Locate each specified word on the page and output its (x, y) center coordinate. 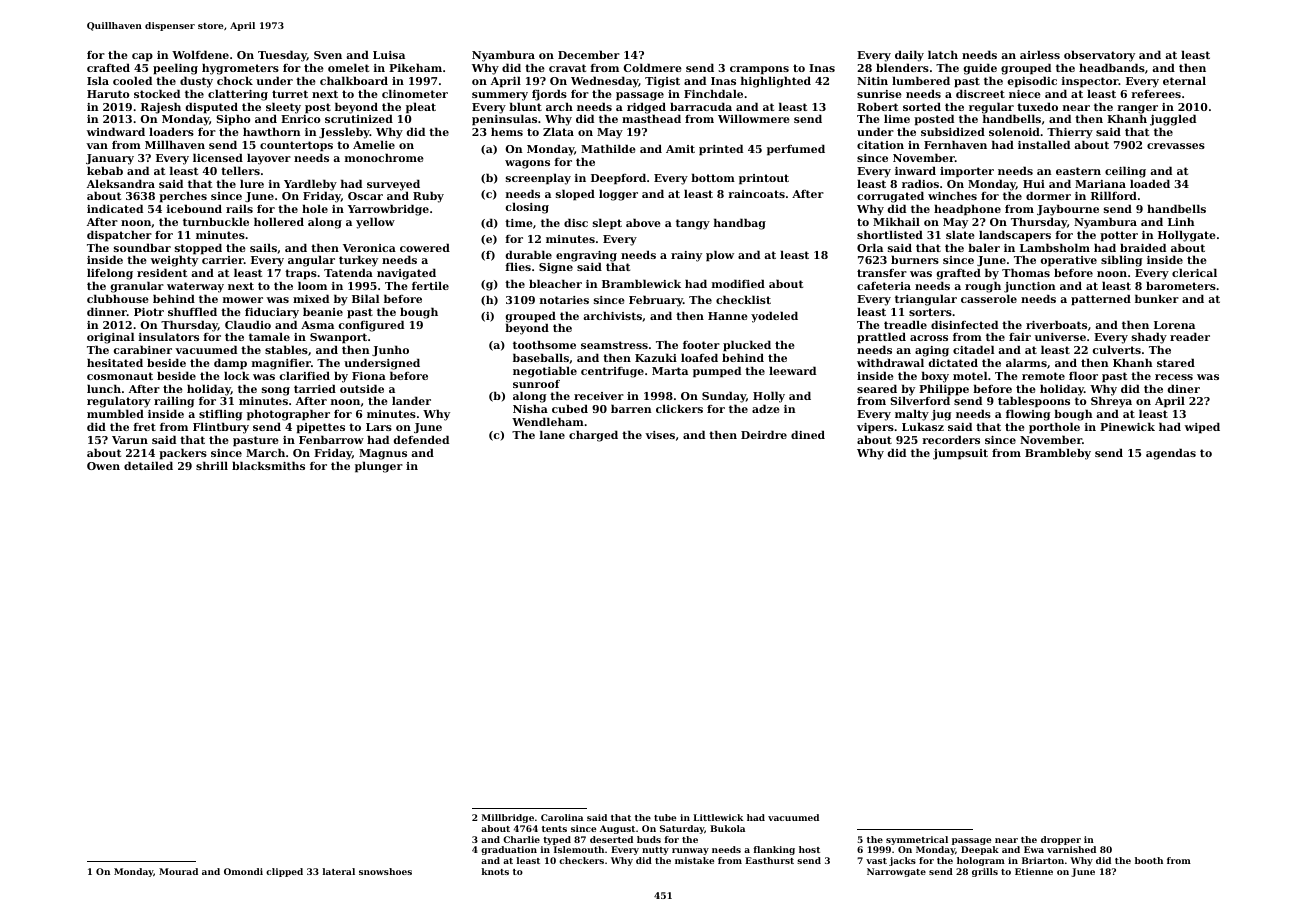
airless (1040, 54)
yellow (375, 223)
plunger (379, 467)
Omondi (243, 871)
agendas (1171, 454)
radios (920, 183)
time (519, 223)
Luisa (389, 55)
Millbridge (508, 818)
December (589, 54)
